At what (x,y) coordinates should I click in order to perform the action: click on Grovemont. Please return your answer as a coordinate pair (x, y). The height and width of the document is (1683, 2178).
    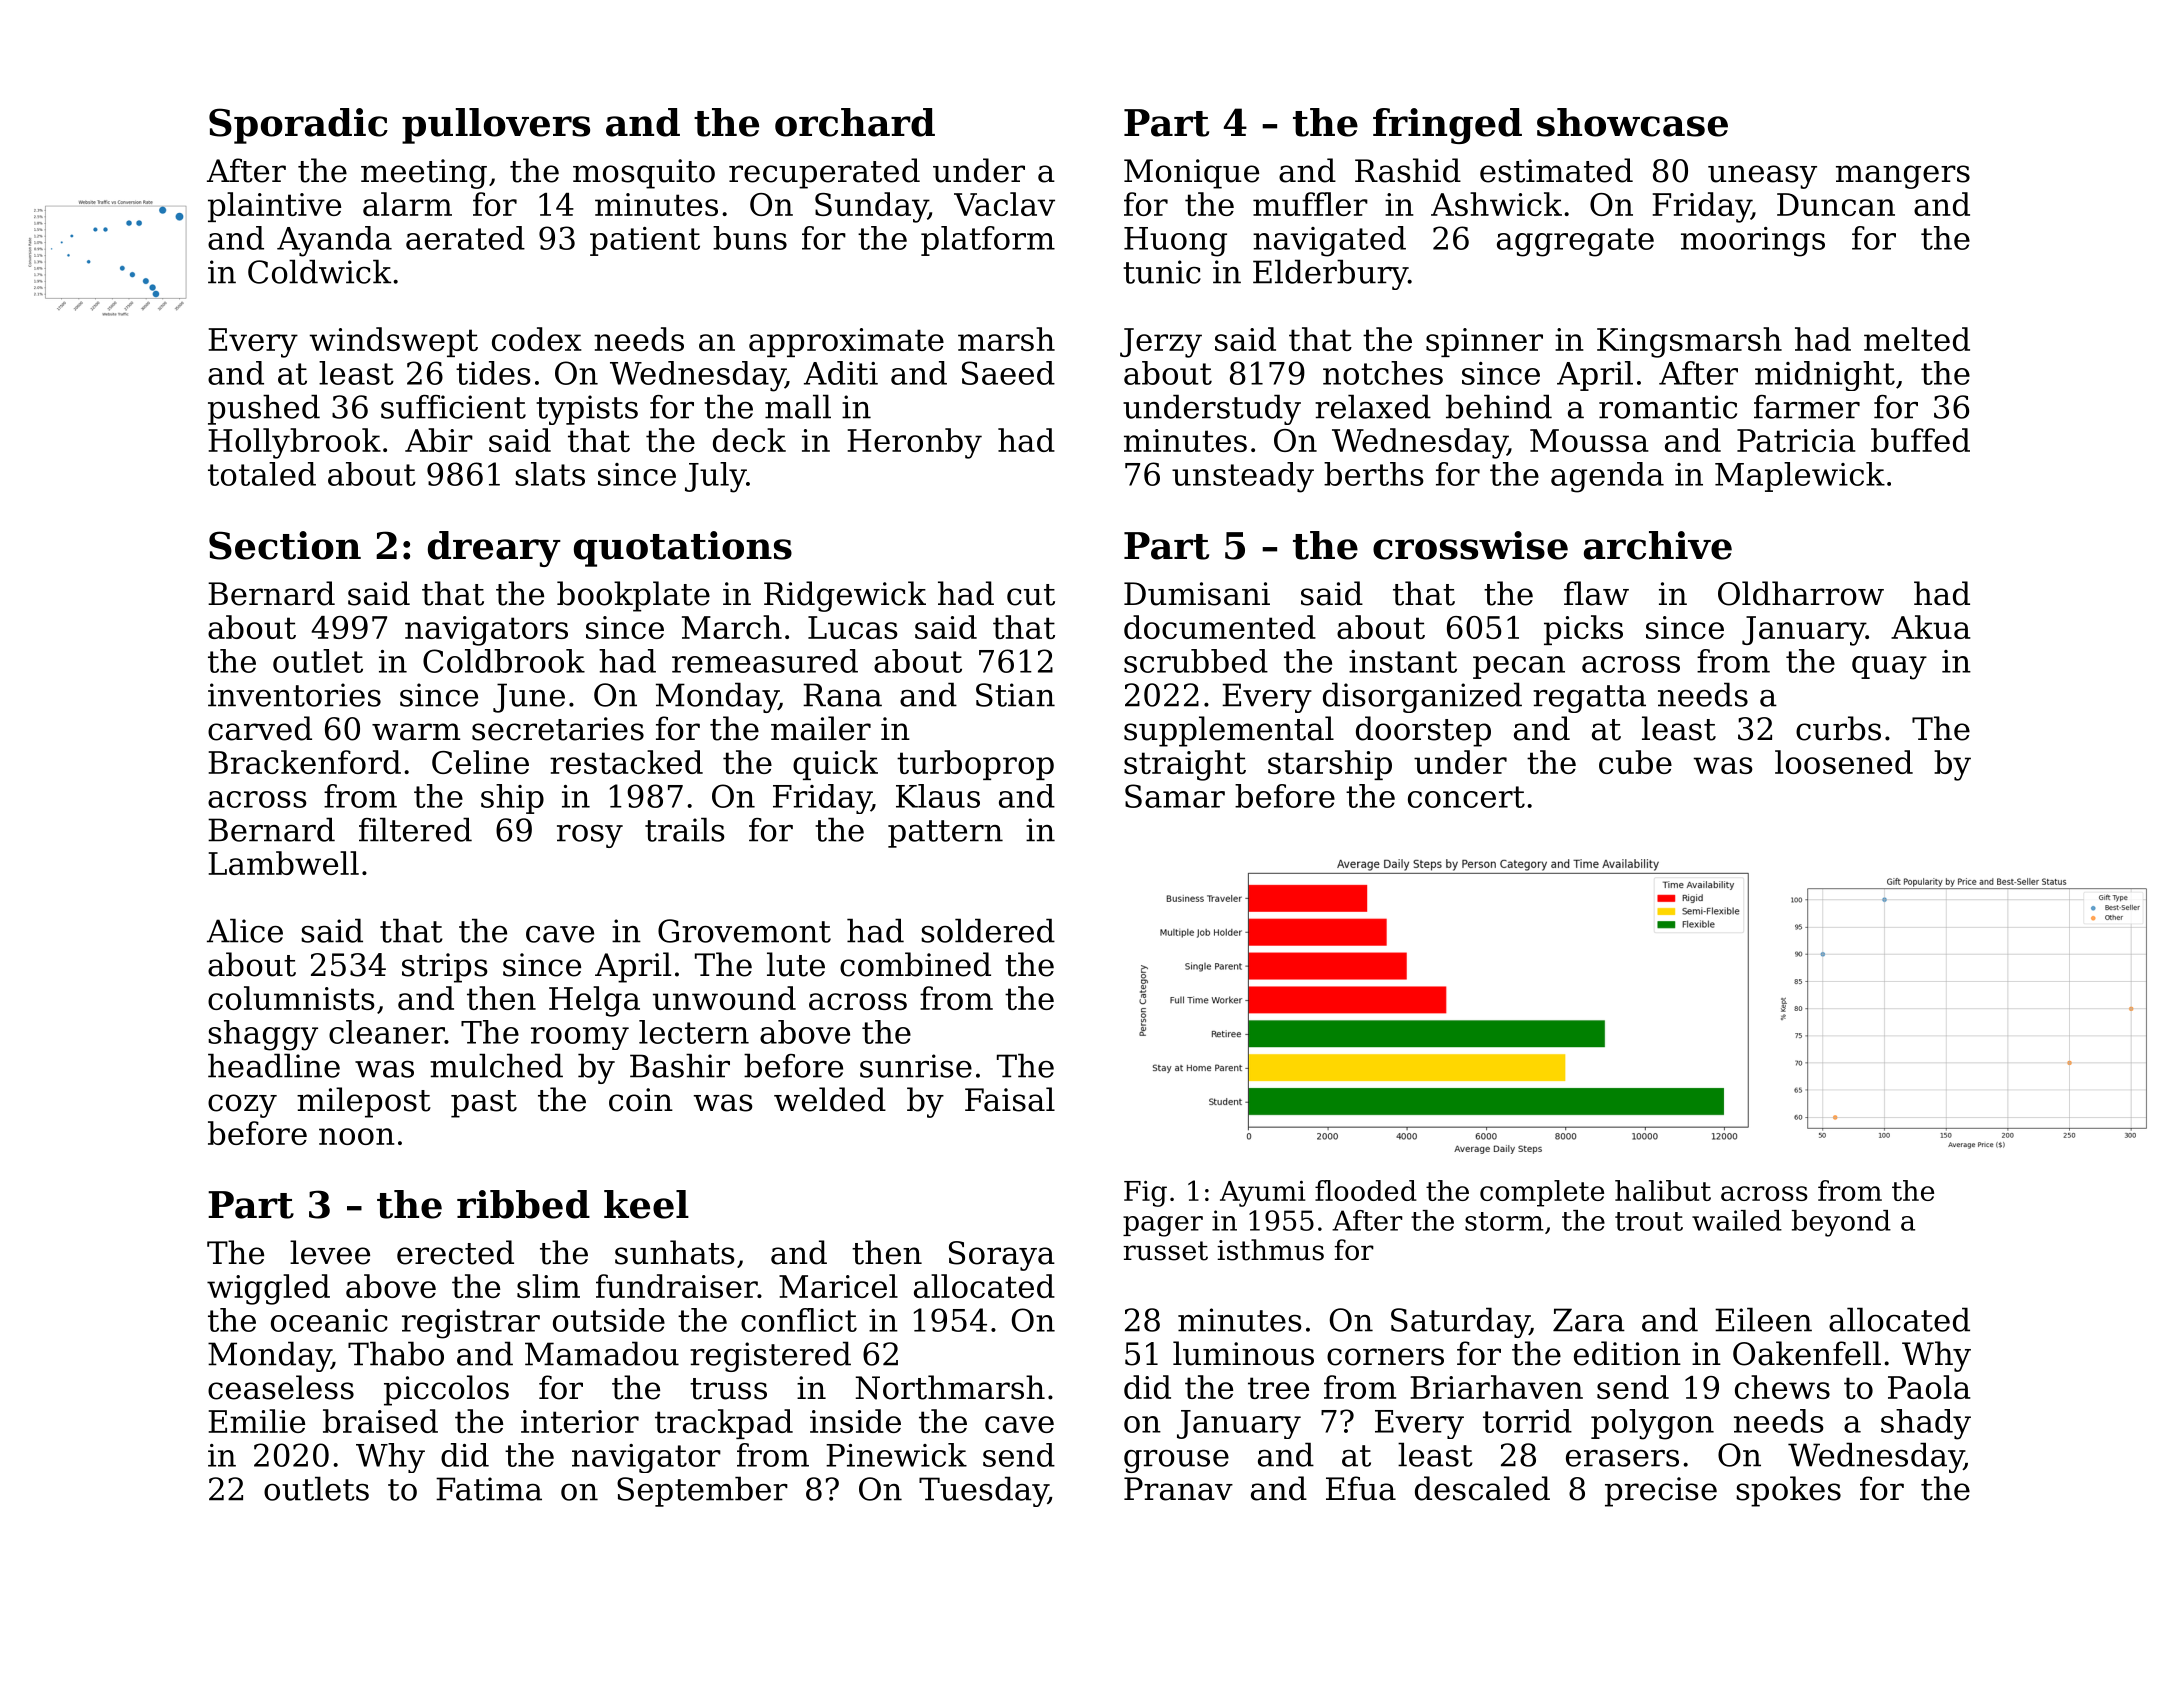
    Looking at the image, I should click on (744, 931).
